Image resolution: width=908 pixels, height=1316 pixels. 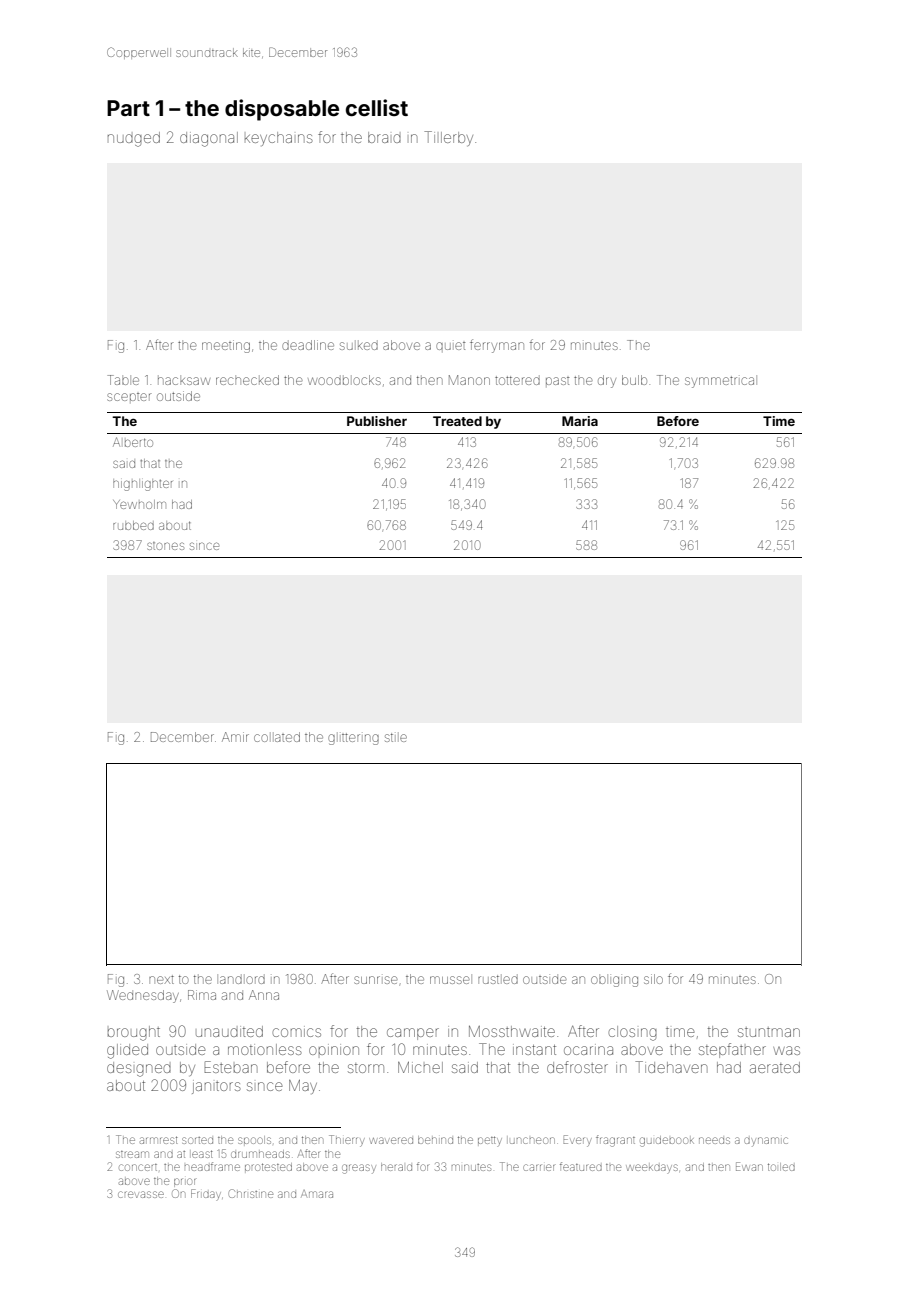 What do you see at coordinates (377, 107) in the document?
I see `cellist` at bounding box center [377, 107].
